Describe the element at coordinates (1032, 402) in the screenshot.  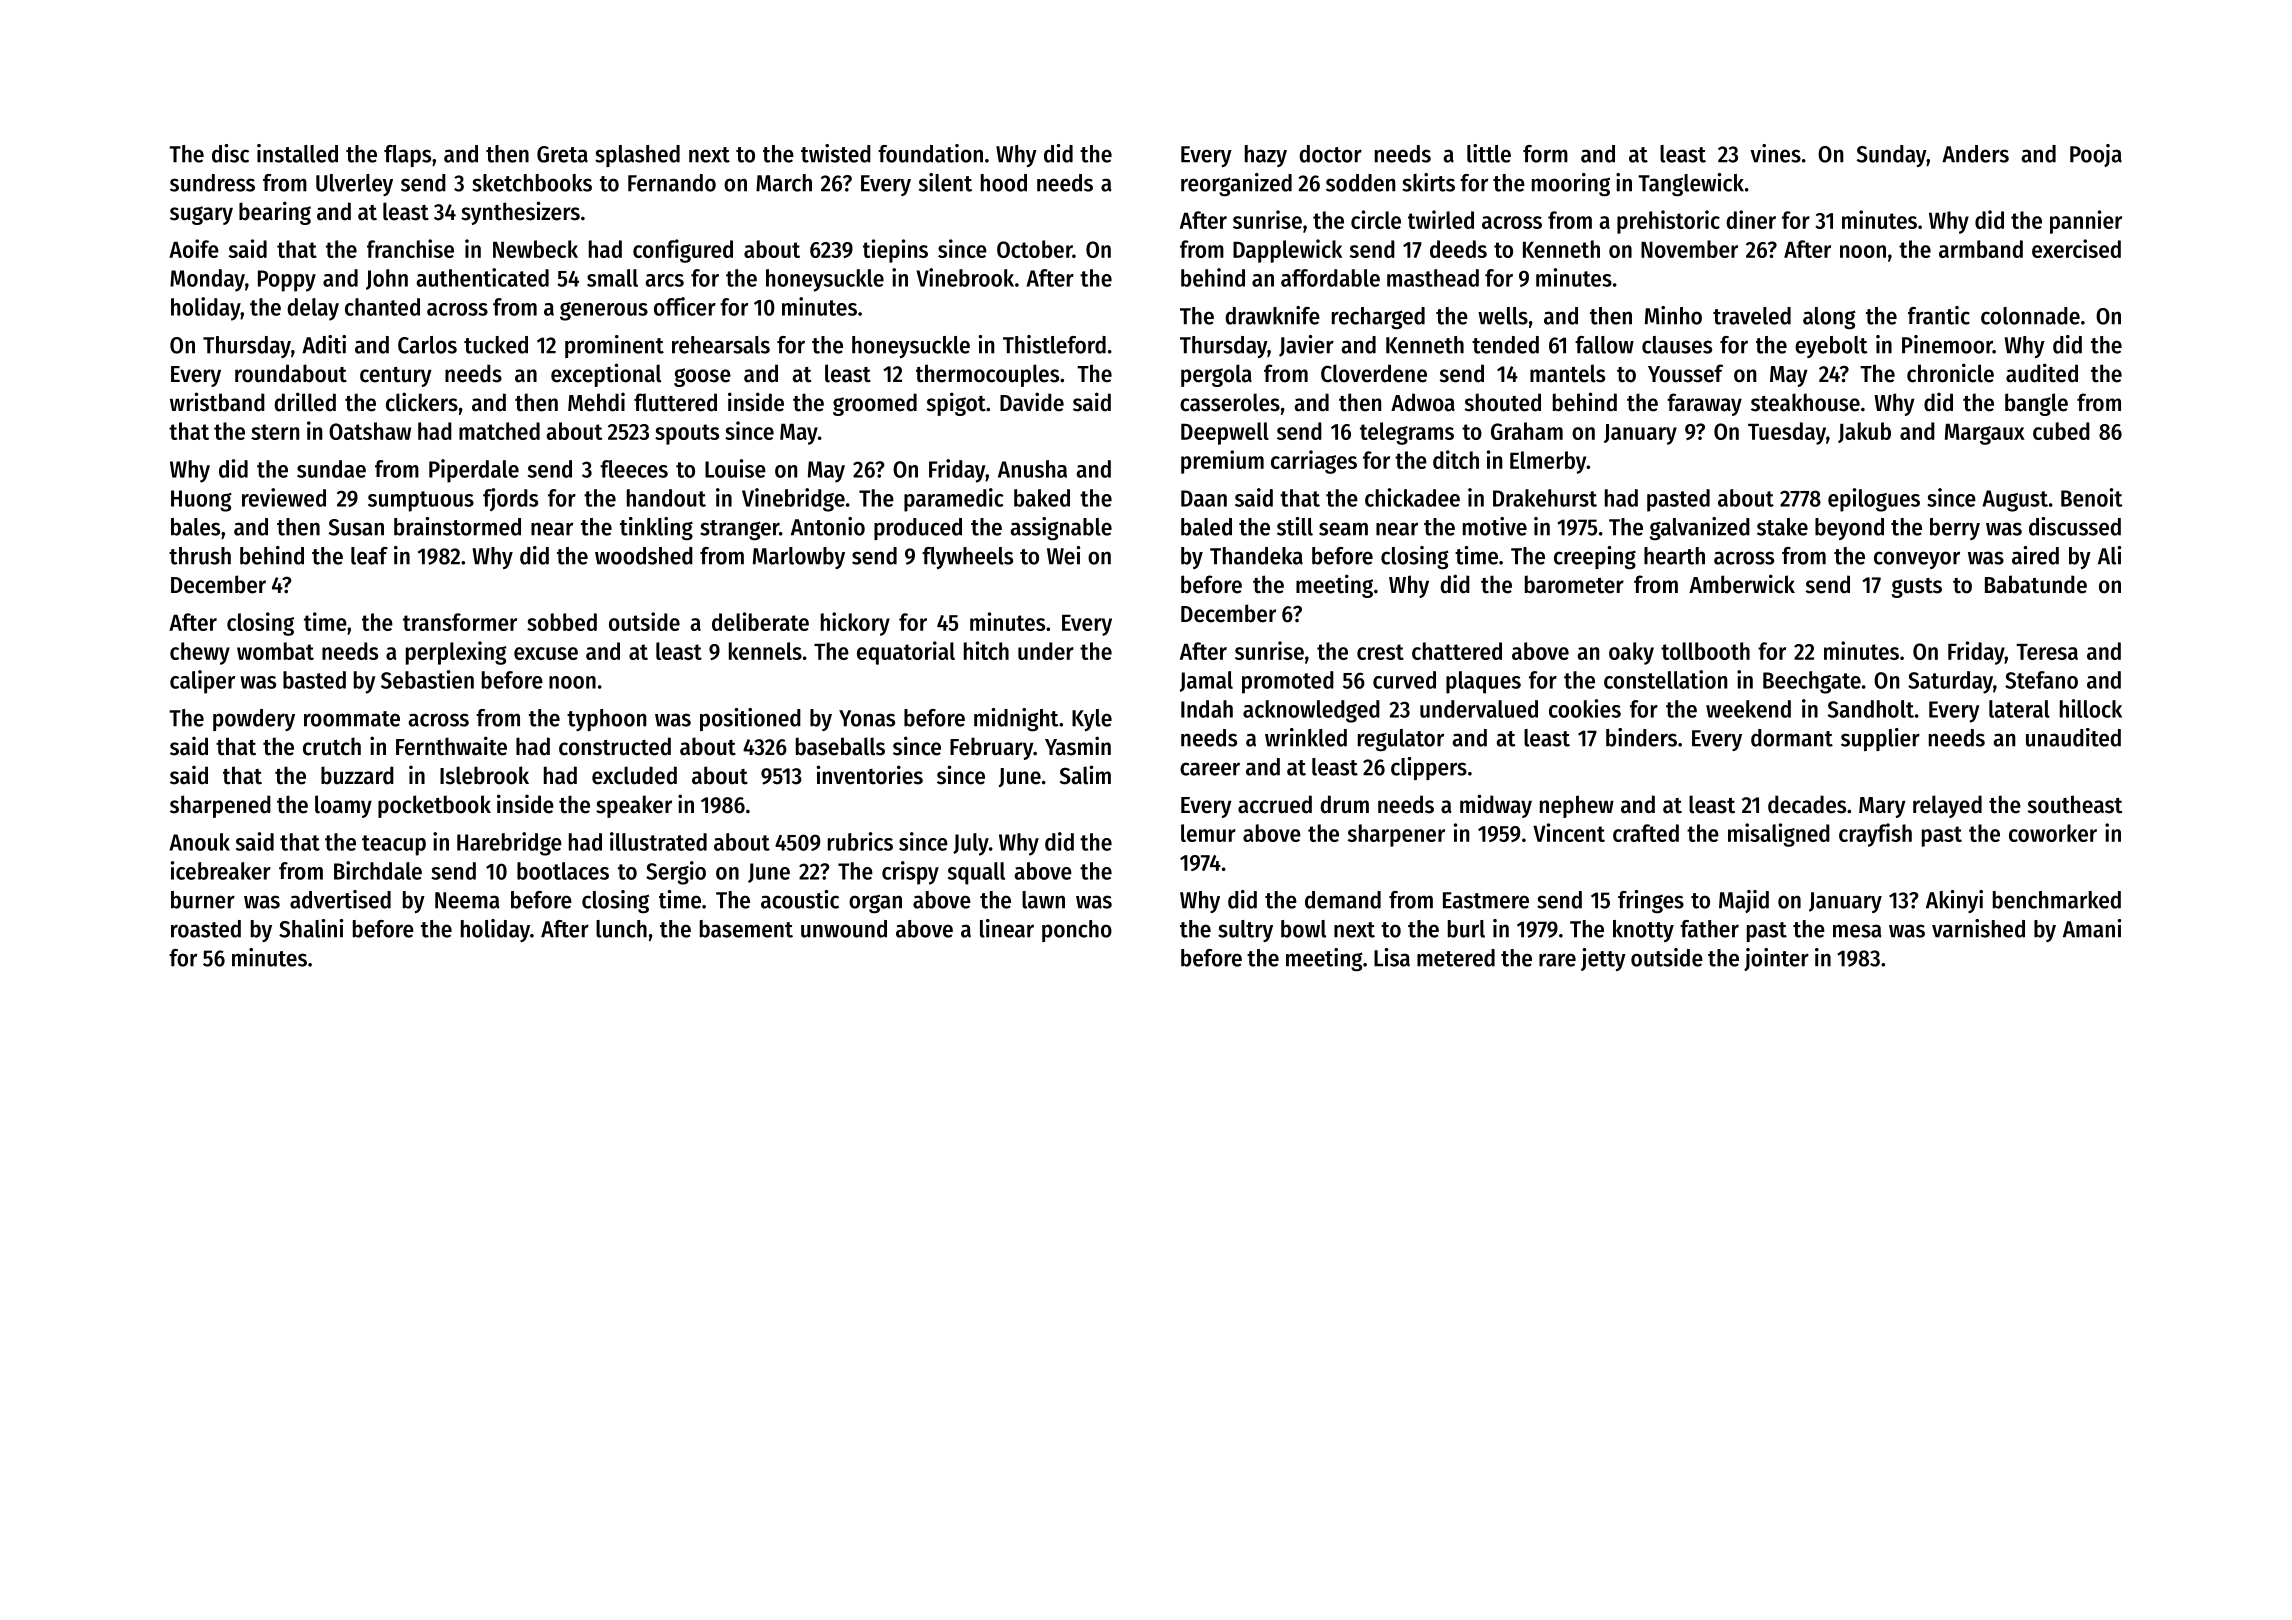
I see `Davide` at that location.
